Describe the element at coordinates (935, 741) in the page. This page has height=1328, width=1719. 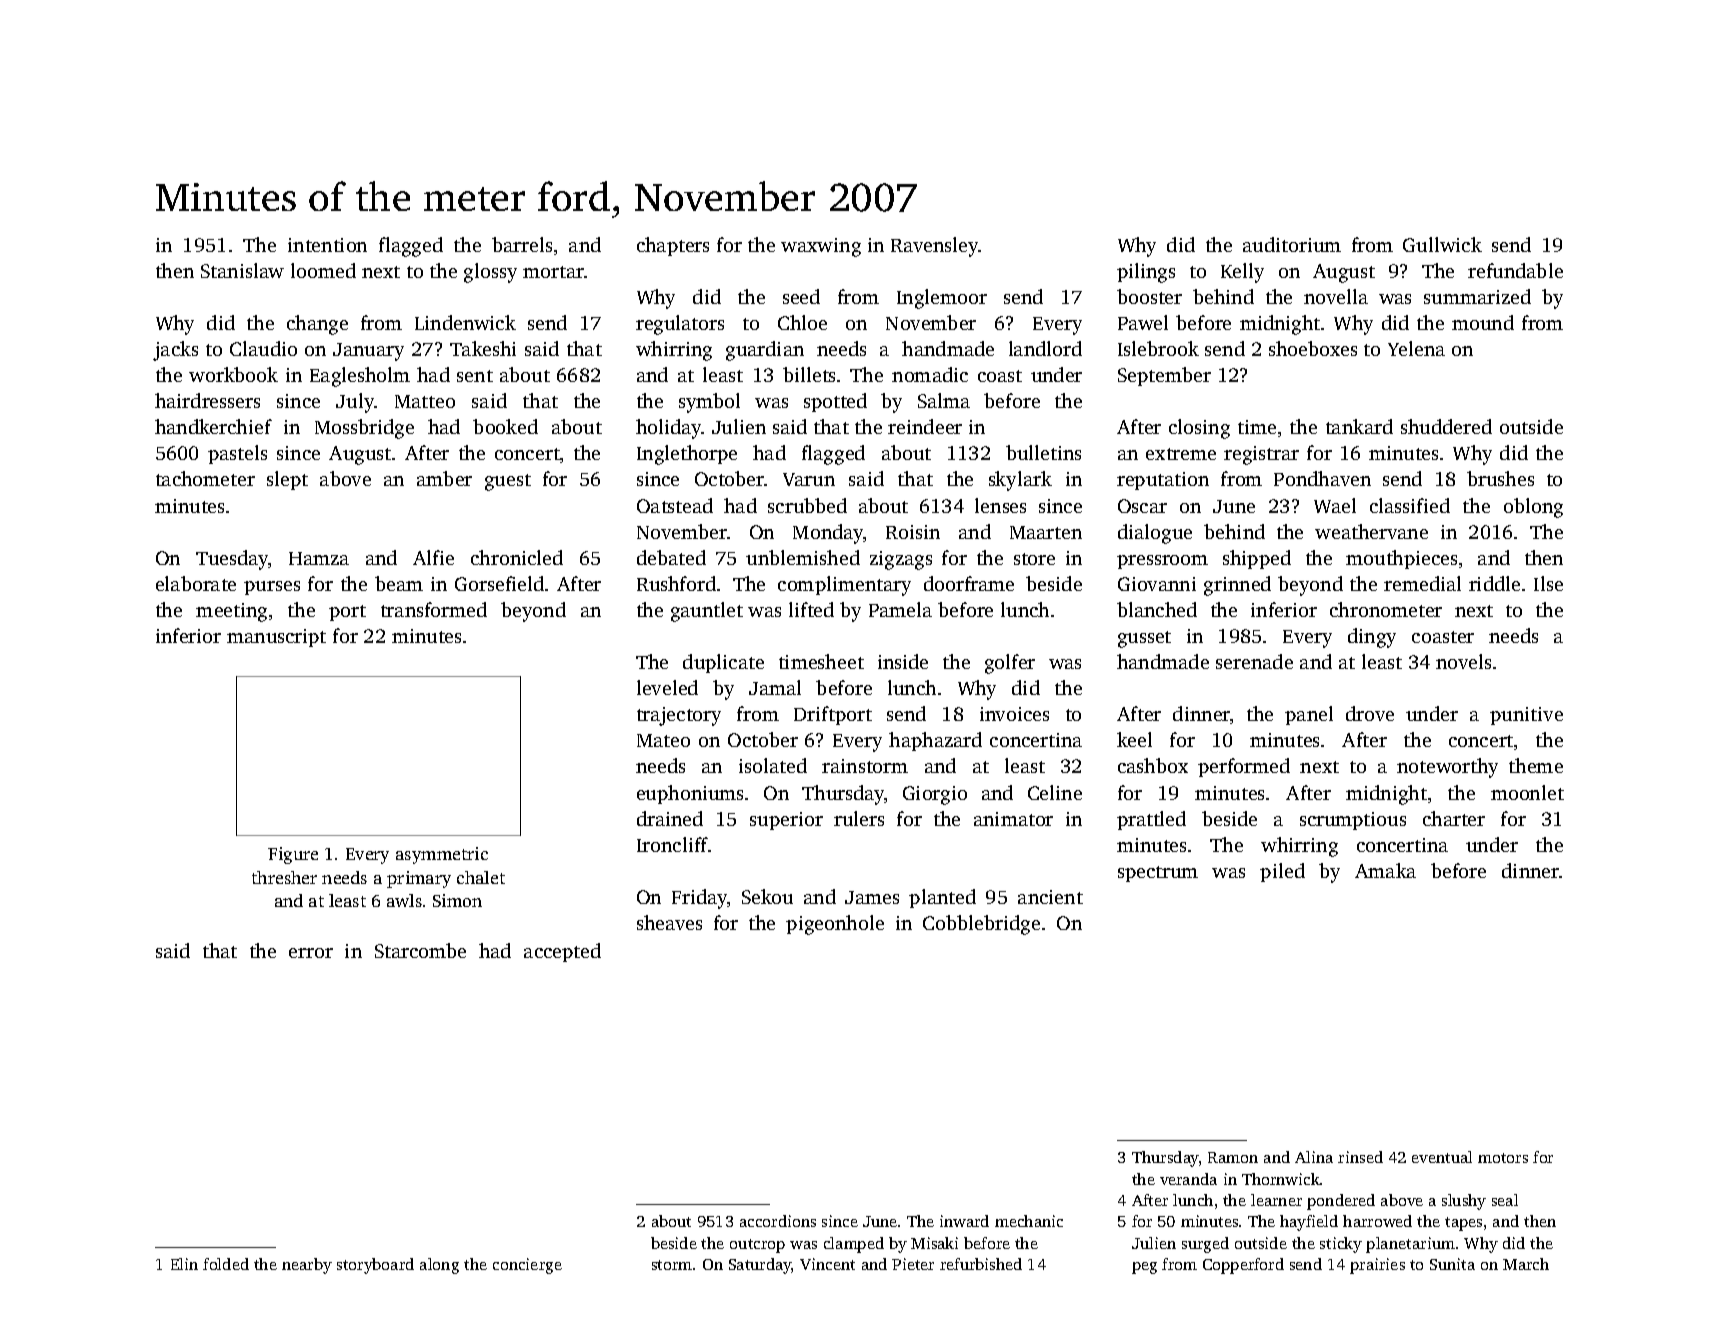
I see `haphazard` at that location.
